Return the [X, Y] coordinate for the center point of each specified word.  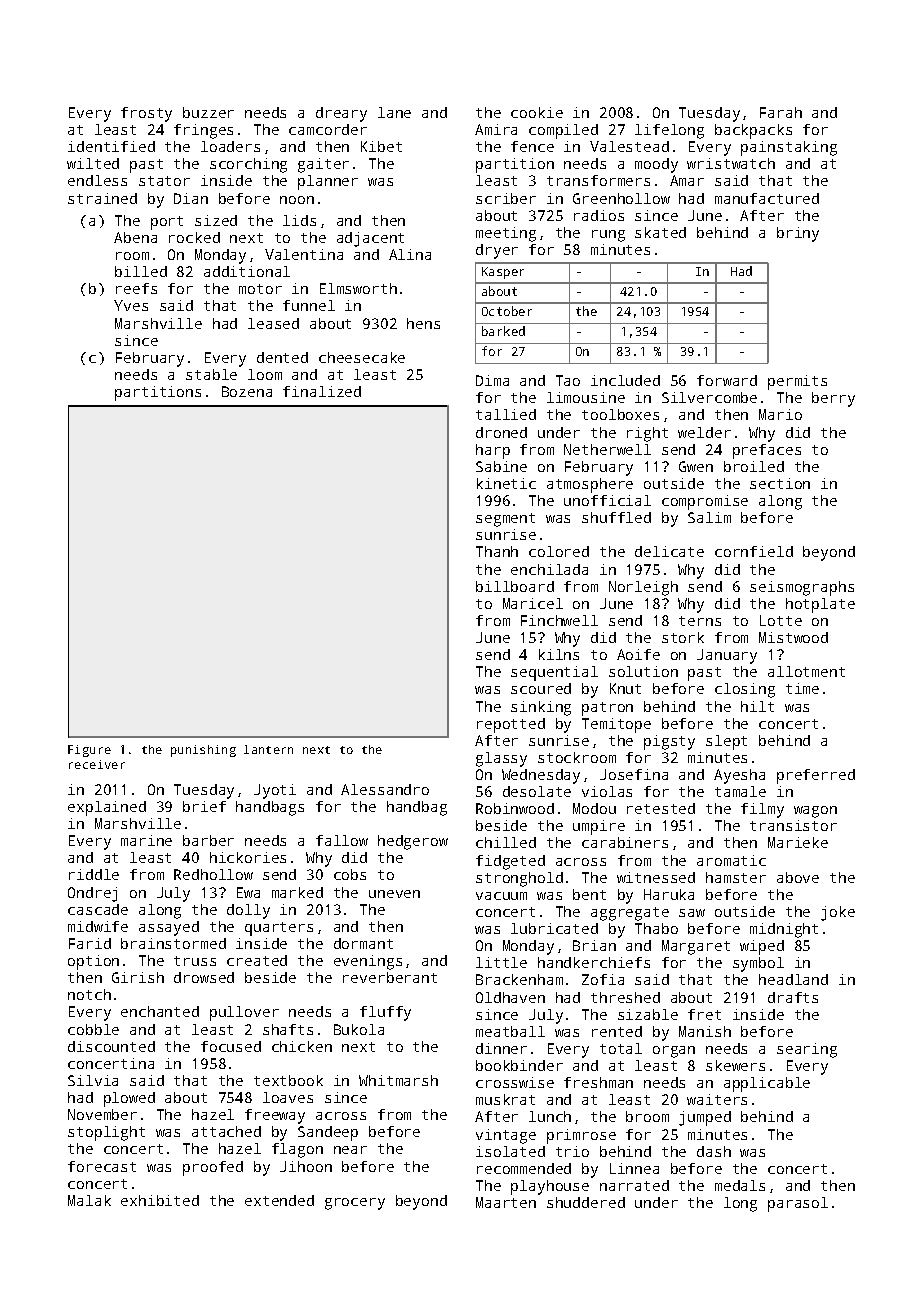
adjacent [370, 239]
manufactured [767, 198]
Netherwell [607, 449]
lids [299, 220]
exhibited [160, 1200]
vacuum [501, 896]
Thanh [497, 551]
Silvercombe [709, 397]
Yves [131, 305]
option [93, 962]
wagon [815, 812]
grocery [355, 1204]
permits [797, 382]
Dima [492, 380]
